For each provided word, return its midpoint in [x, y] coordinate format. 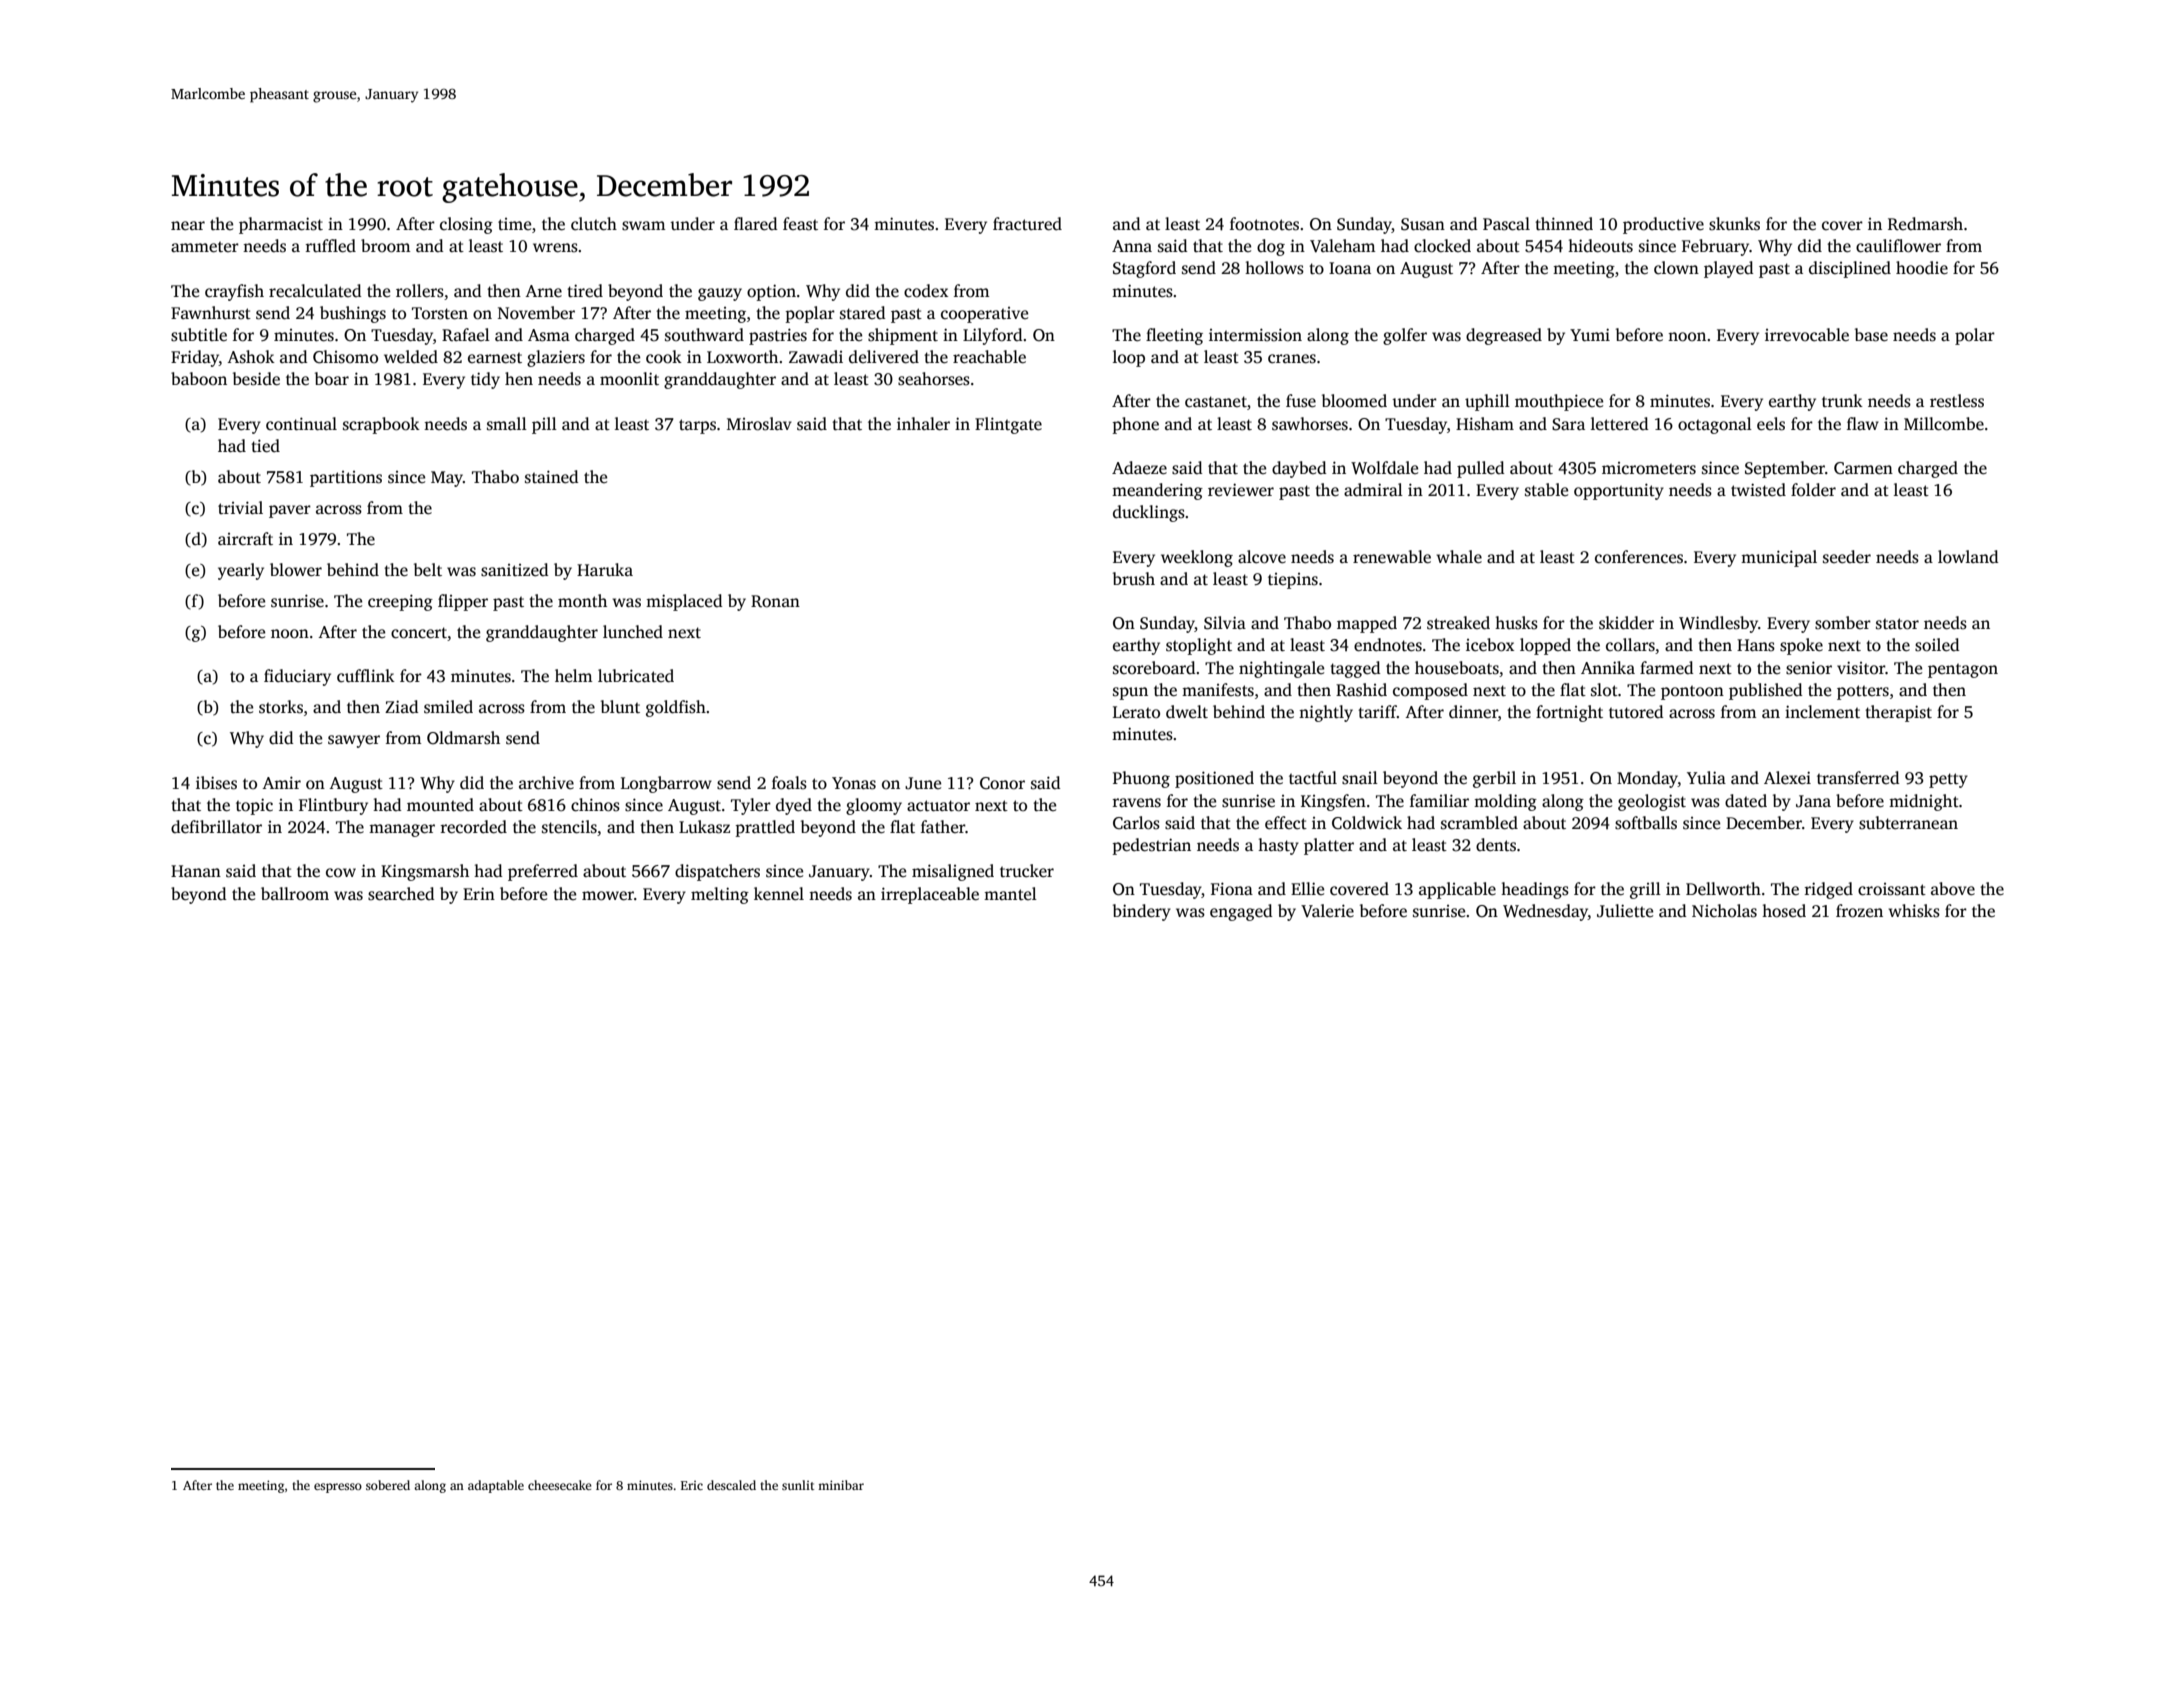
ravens [1136, 803]
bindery [1142, 912]
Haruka [605, 569]
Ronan [775, 601]
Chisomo [345, 357]
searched [401, 894]
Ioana [1350, 268]
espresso [338, 1488]
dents [1496, 845]
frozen [1859, 911]
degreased [1504, 336]
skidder [1626, 623]
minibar [841, 1485]
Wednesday [1545, 912]
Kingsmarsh [425, 872]
